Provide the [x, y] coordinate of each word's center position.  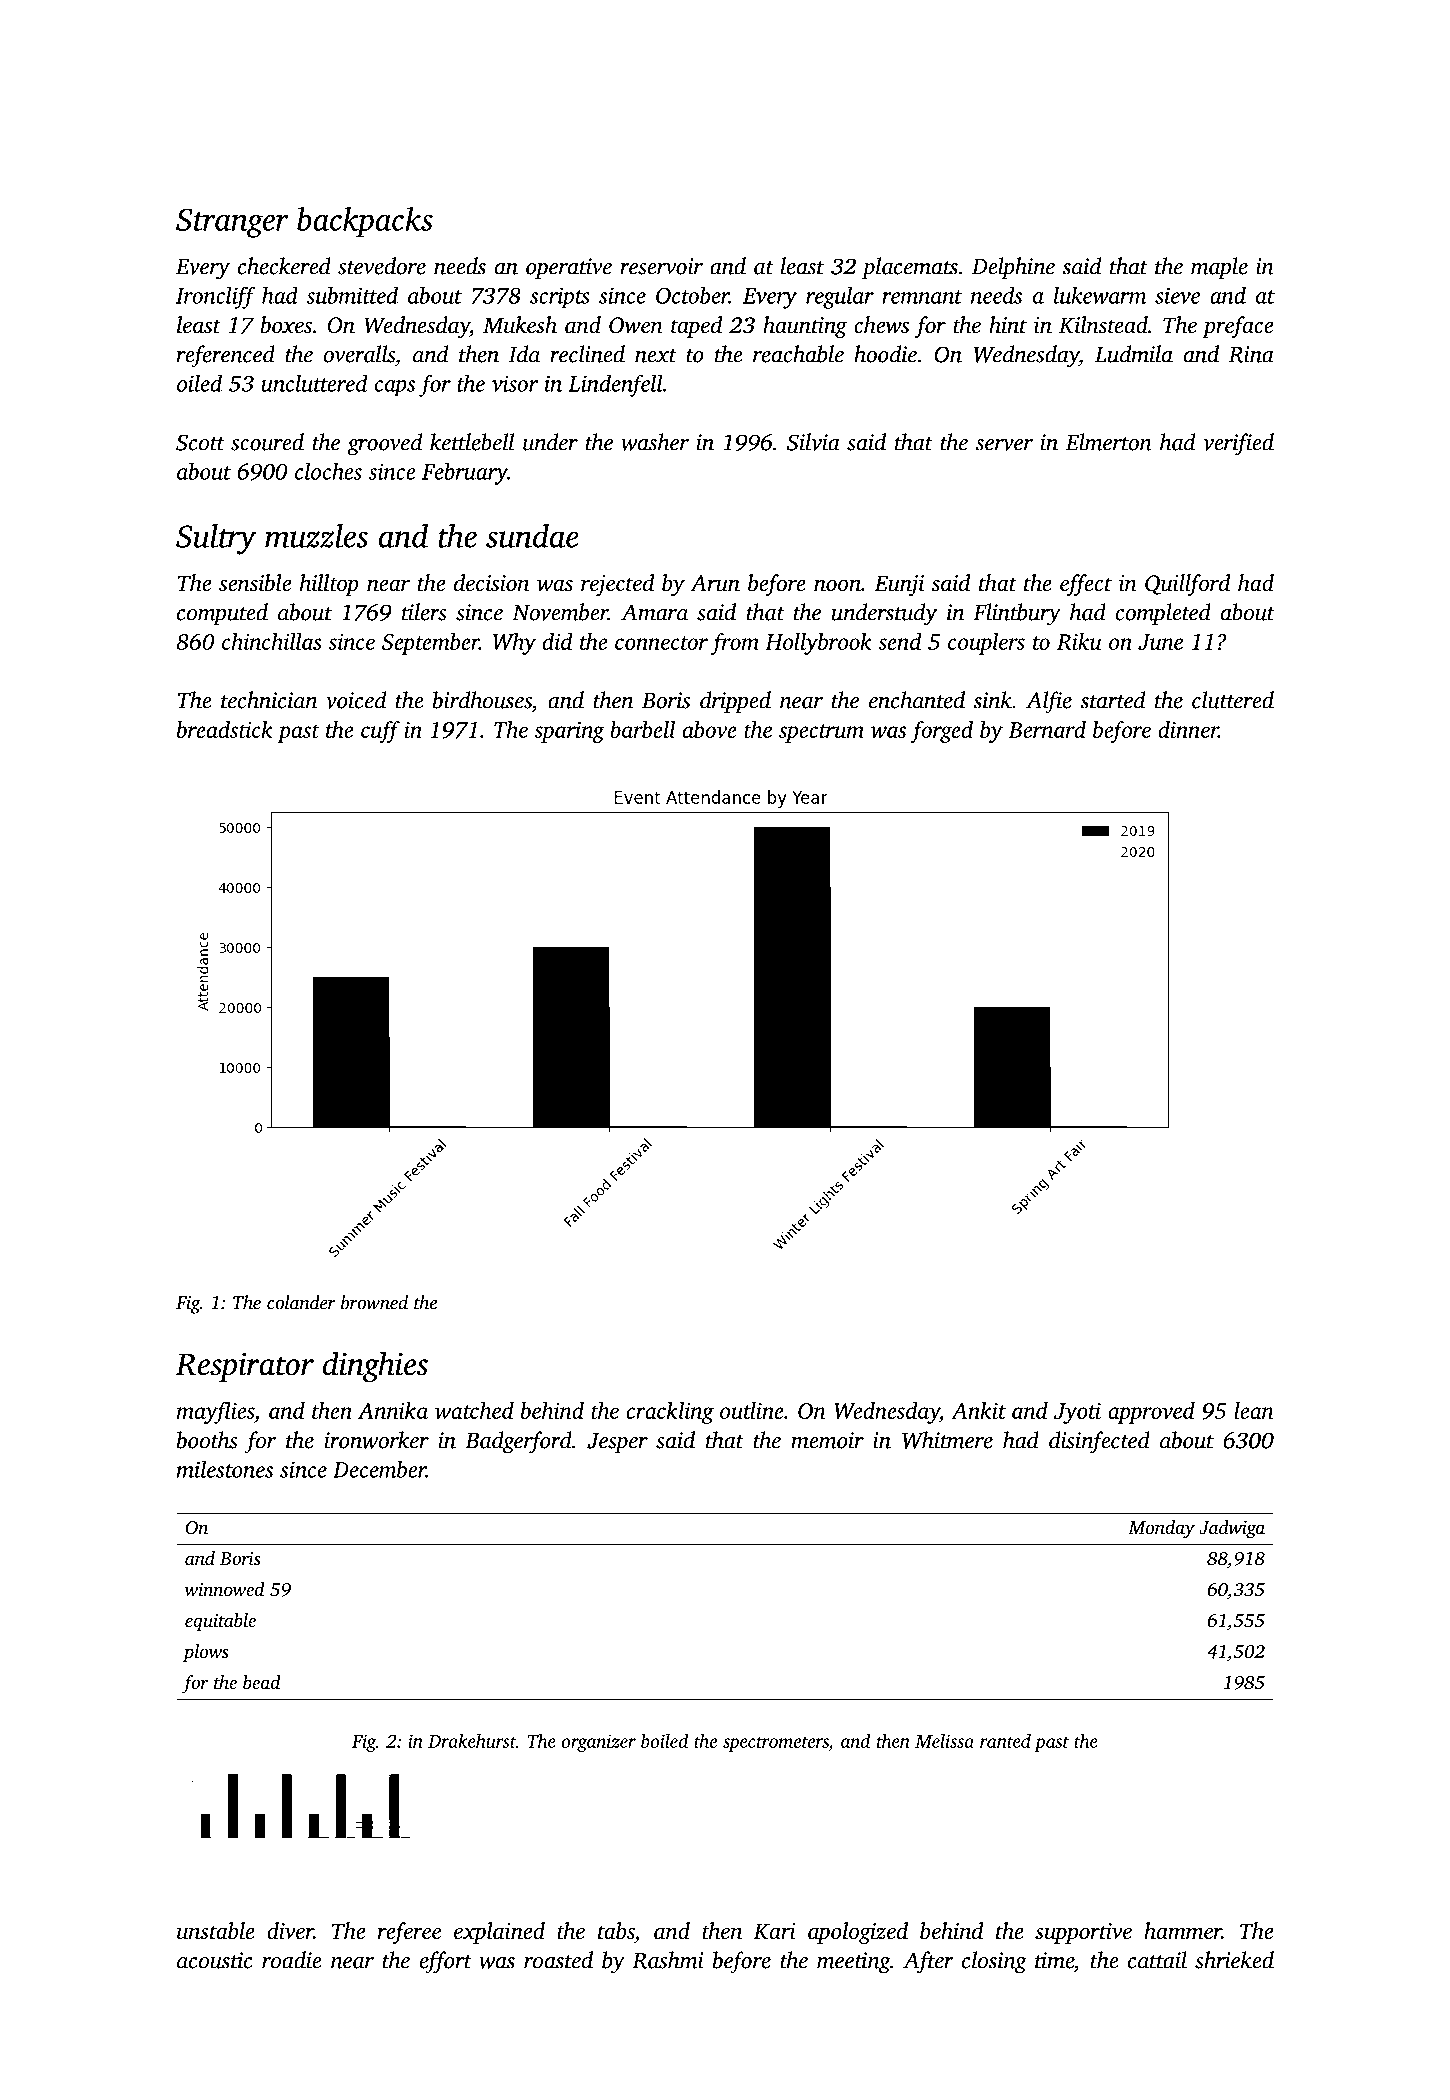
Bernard [1047, 729]
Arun [715, 583]
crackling [670, 1413]
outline [752, 1410]
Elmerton [1108, 442]
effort [446, 1962]
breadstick [225, 729]
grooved [384, 444]
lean [1253, 1410]
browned [374, 1302]
